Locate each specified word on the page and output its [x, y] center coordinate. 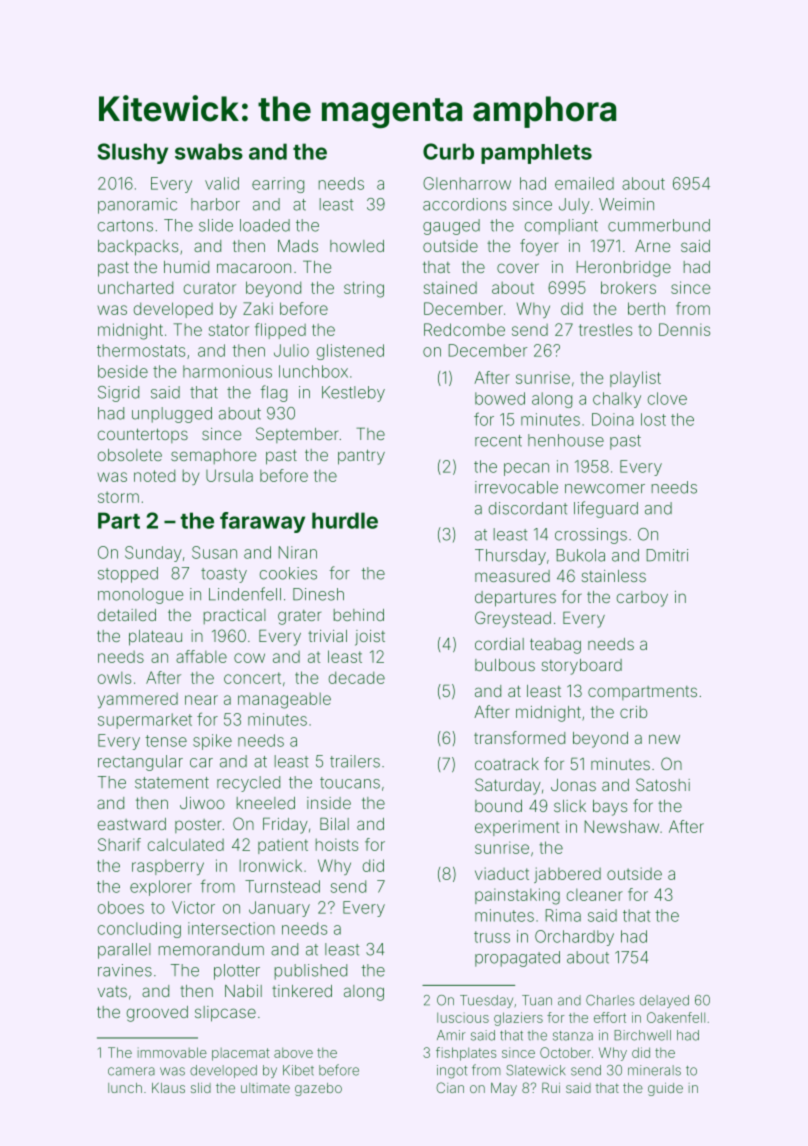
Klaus [168, 1088]
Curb [448, 151]
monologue [140, 596]
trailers [355, 761]
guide [665, 1089]
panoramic [137, 206]
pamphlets [536, 154]
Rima [563, 915]
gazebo [318, 1089]
